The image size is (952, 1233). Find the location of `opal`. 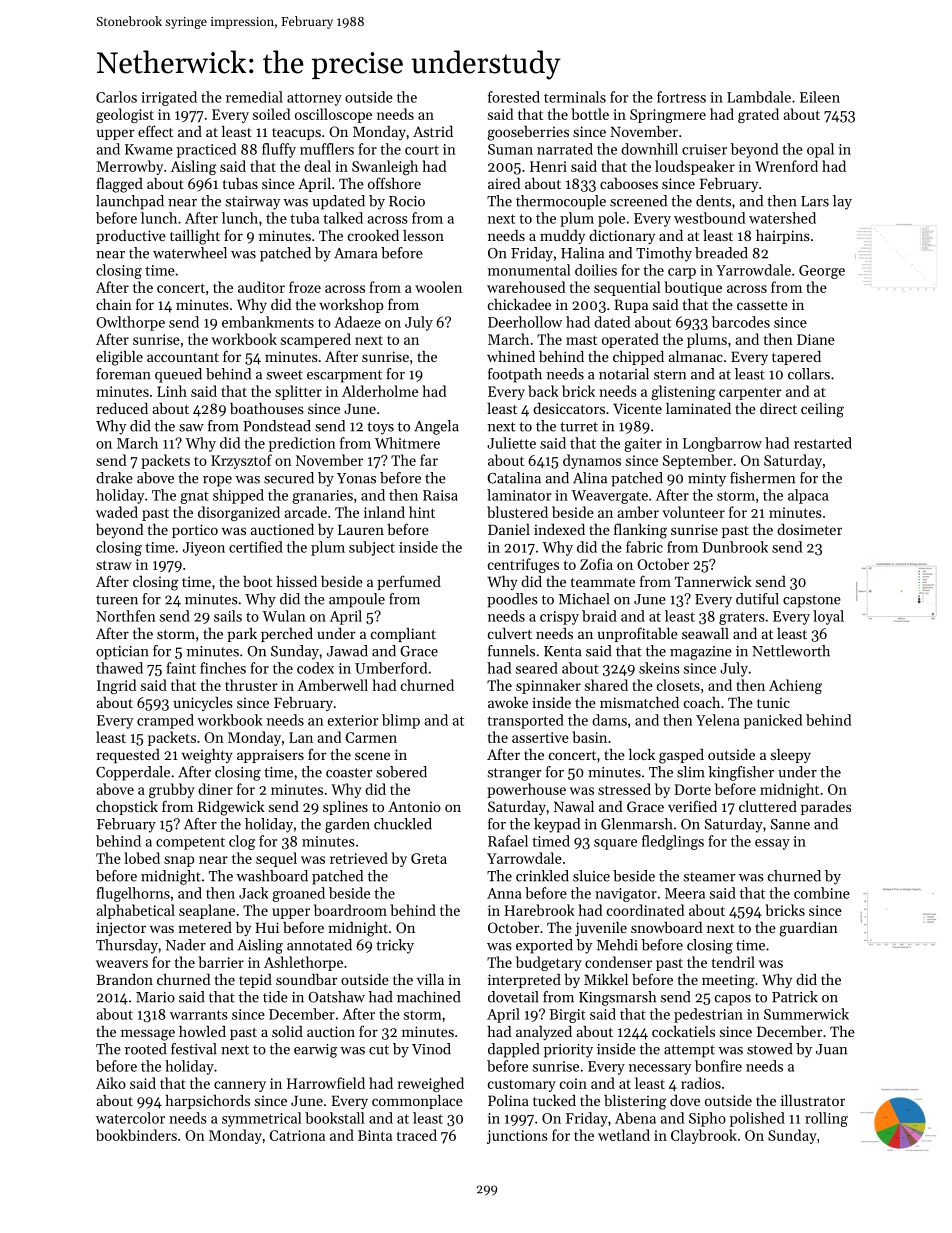

opal is located at coordinates (820, 150).
